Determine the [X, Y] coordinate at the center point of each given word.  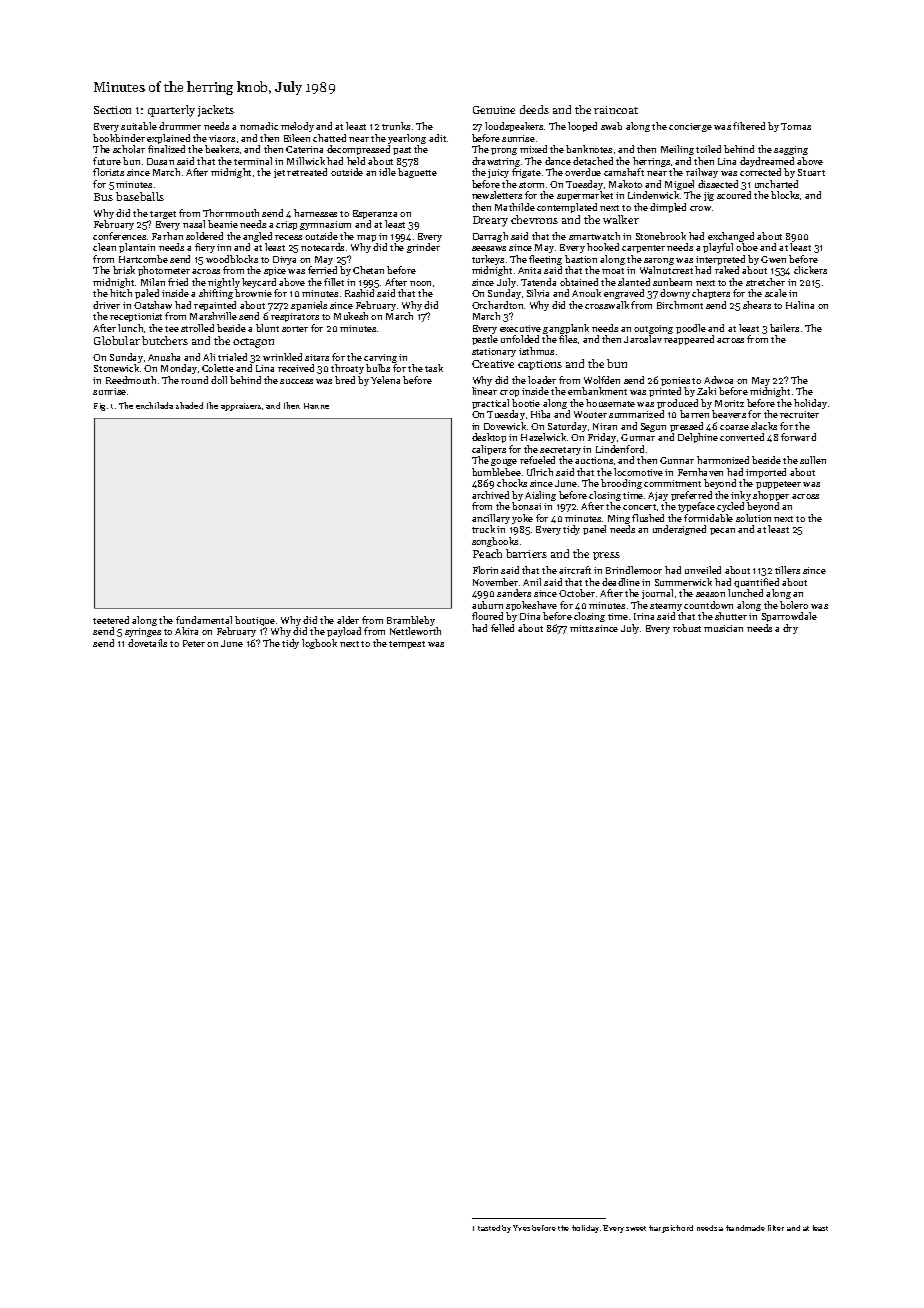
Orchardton [497, 305]
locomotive [638, 472]
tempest [407, 645]
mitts [581, 628]
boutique [255, 621]
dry [790, 629]
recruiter [799, 414]
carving [380, 358]
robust [687, 628]
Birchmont [680, 305]
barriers [526, 553]
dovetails [147, 643]
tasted [489, 1228]
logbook [319, 644]
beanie [223, 224]
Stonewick [116, 368]
